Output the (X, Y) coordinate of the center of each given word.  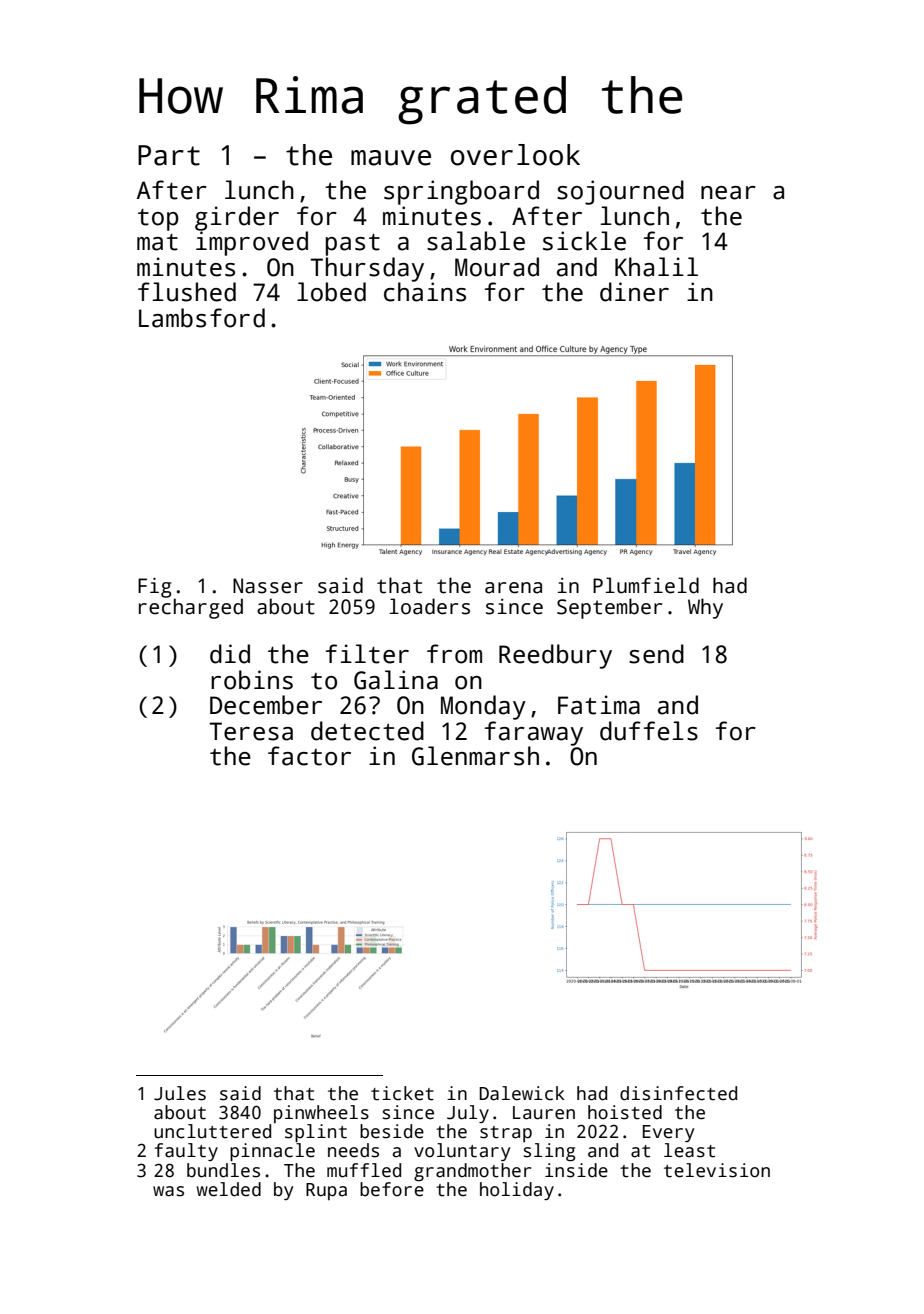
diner (634, 292)
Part (169, 155)
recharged (191, 608)
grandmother (472, 1172)
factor (309, 756)
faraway (534, 733)
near (728, 193)
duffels (649, 731)
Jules (180, 1093)
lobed (331, 292)
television (717, 1170)
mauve (391, 158)
